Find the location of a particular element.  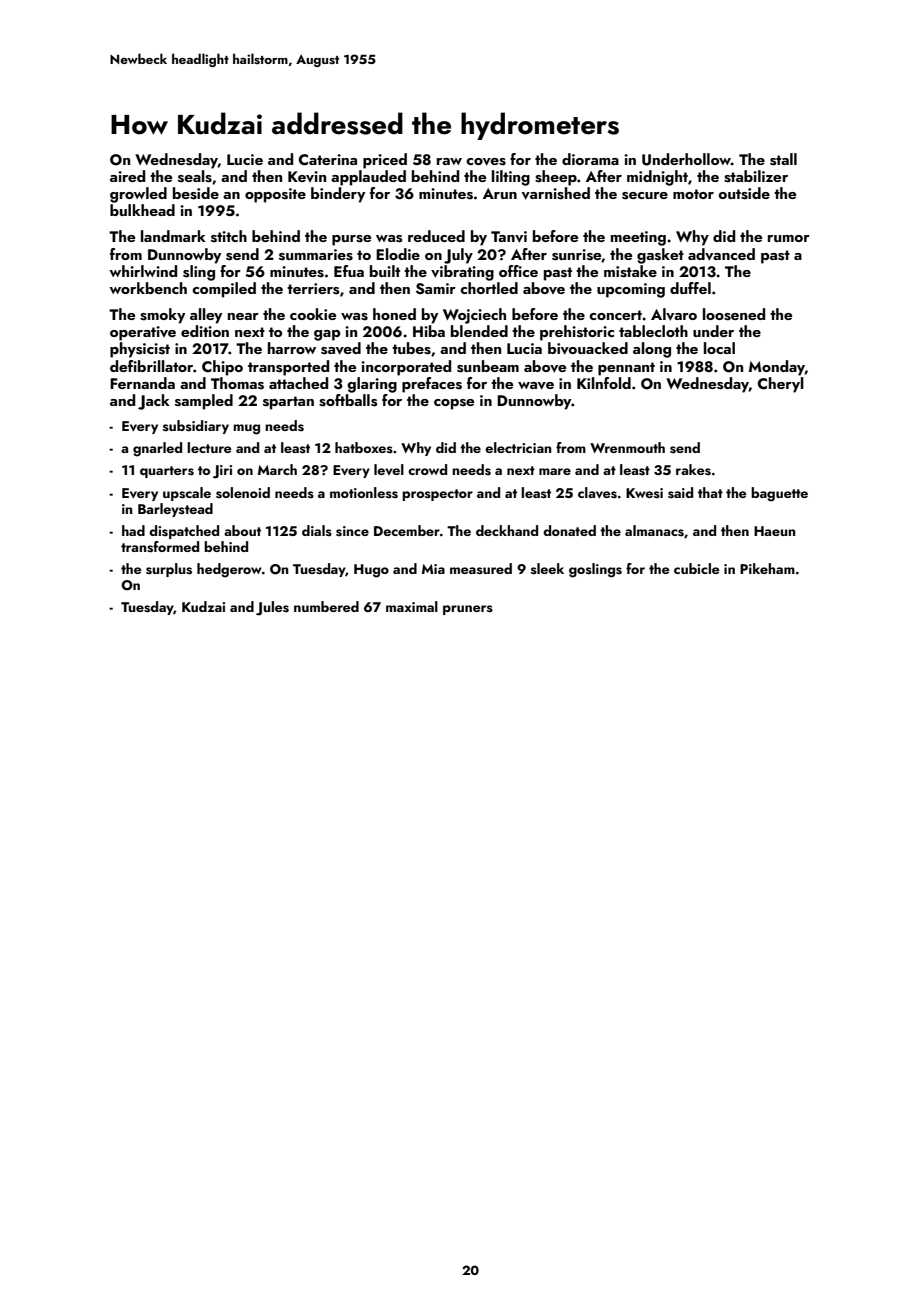

Cheryl is located at coordinates (781, 385).
